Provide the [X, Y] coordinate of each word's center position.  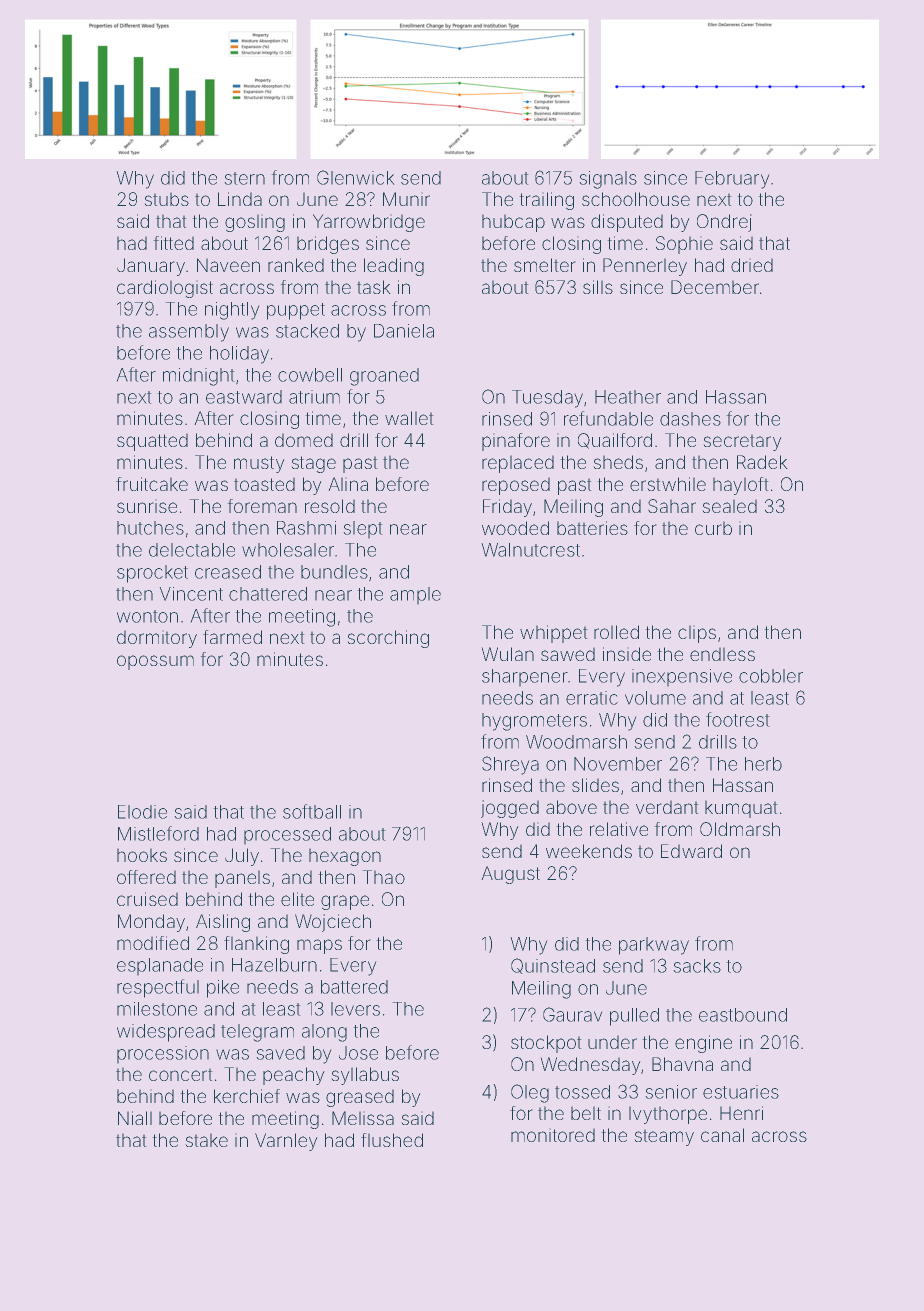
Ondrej [724, 223]
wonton [147, 616]
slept [363, 530]
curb [713, 528]
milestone [157, 1009]
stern [244, 178]
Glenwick [356, 177]
